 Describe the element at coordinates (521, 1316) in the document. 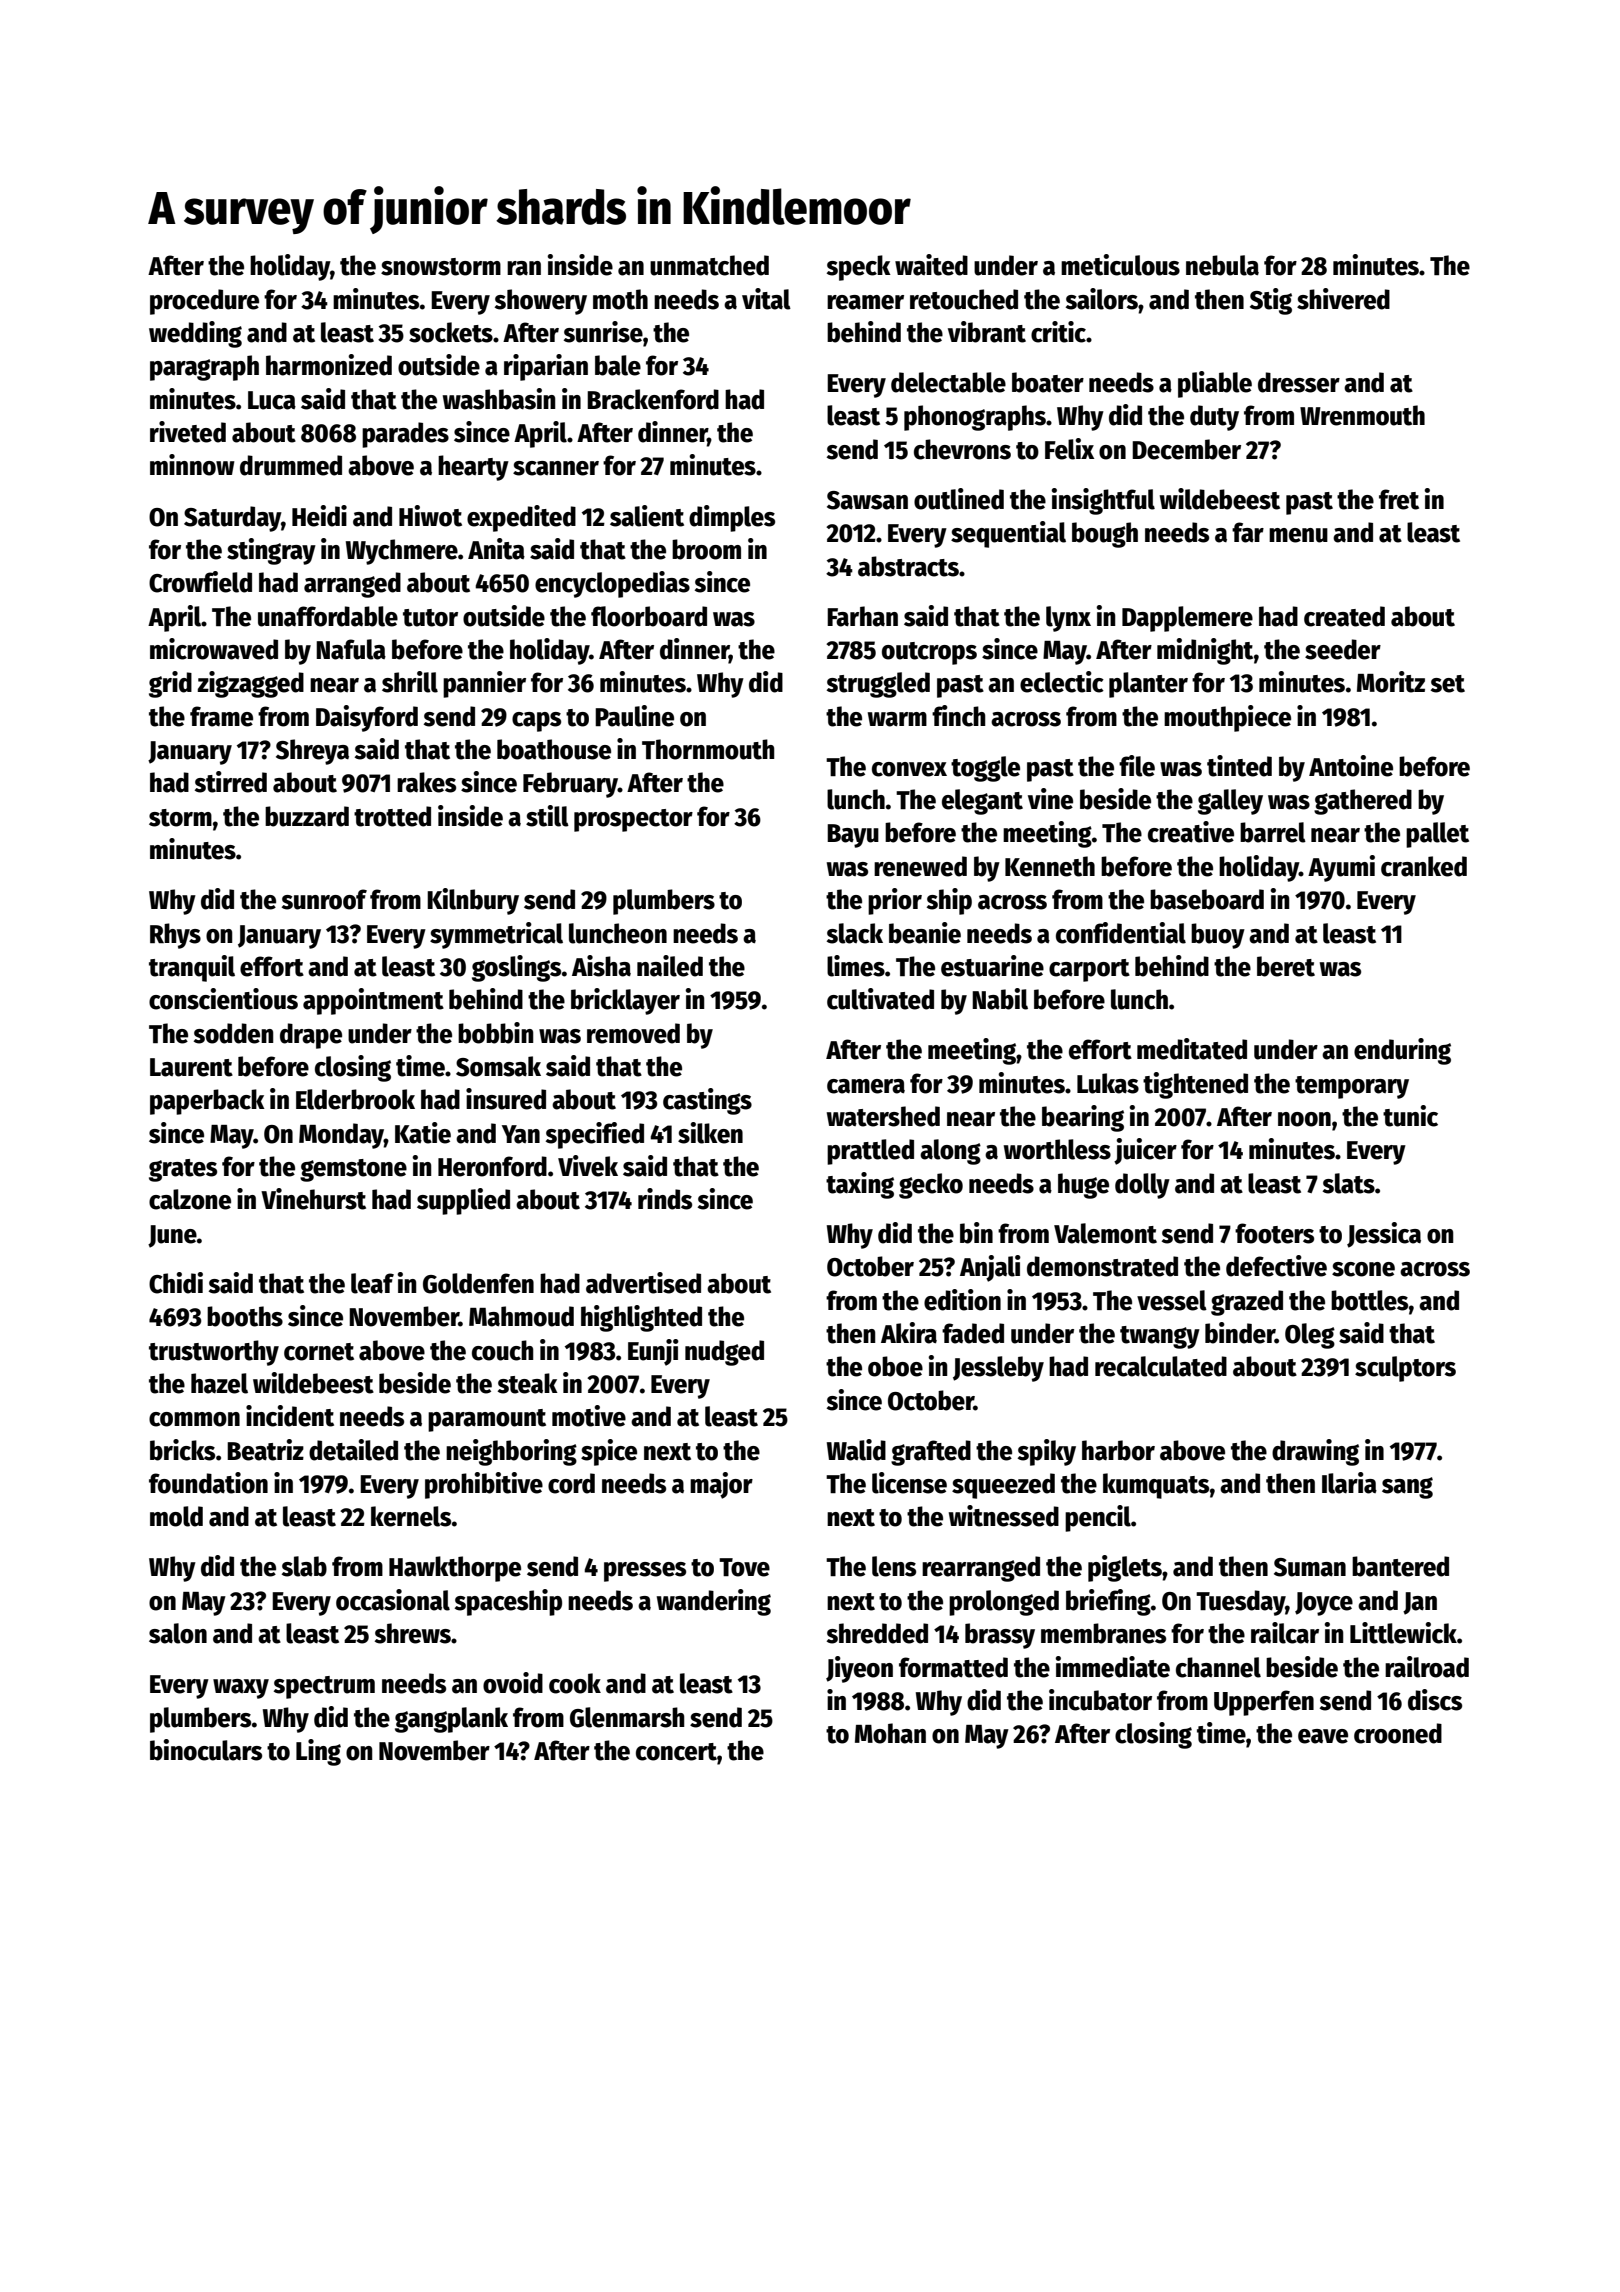

I see `Mahmoud` at that location.
